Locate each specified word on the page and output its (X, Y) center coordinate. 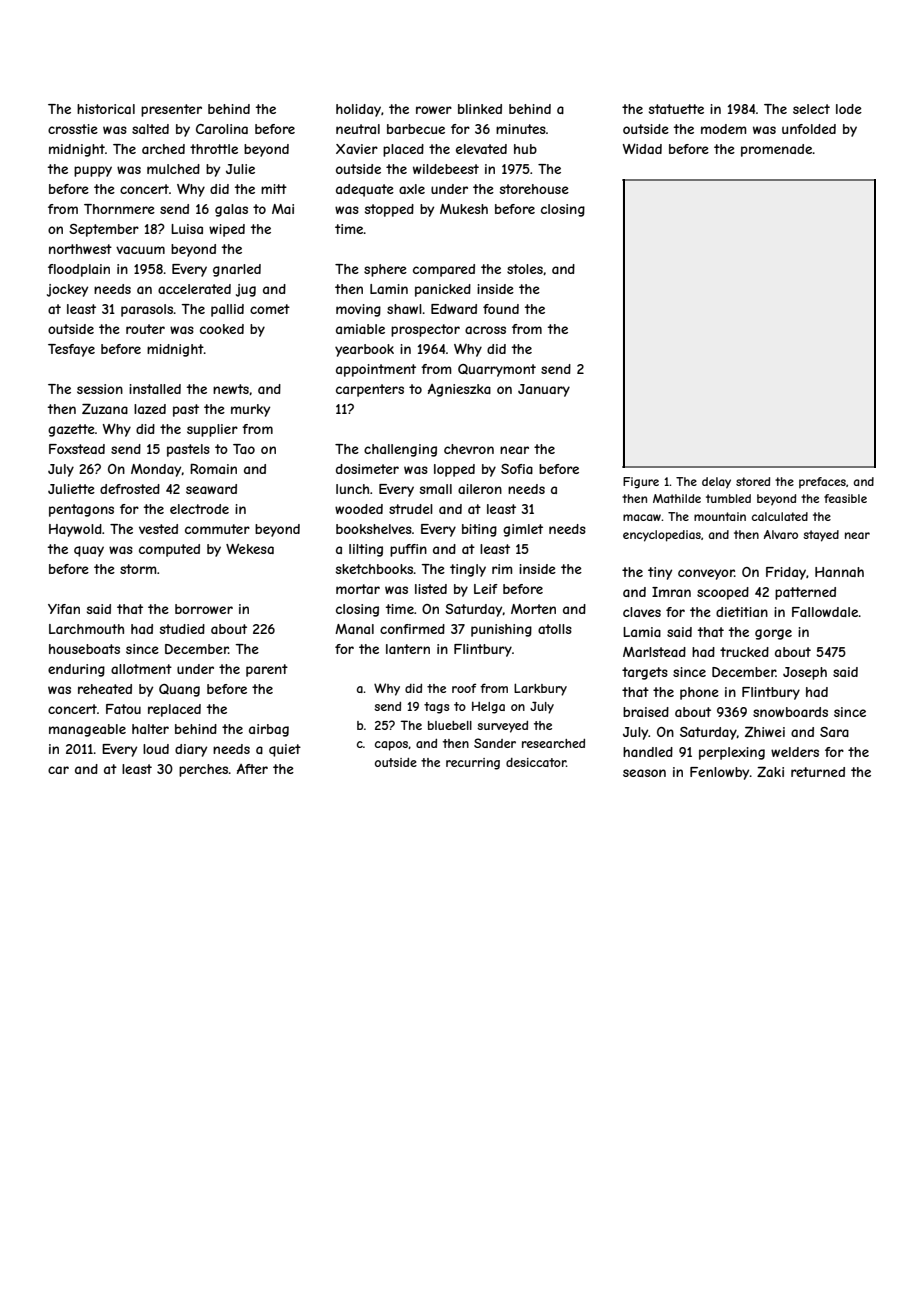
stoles (525, 269)
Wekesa (250, 548)
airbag (269, 730)
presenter (171, 110)
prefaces (822, 482)
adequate (365, 190)
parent (267, 670)
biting (479, 530)
